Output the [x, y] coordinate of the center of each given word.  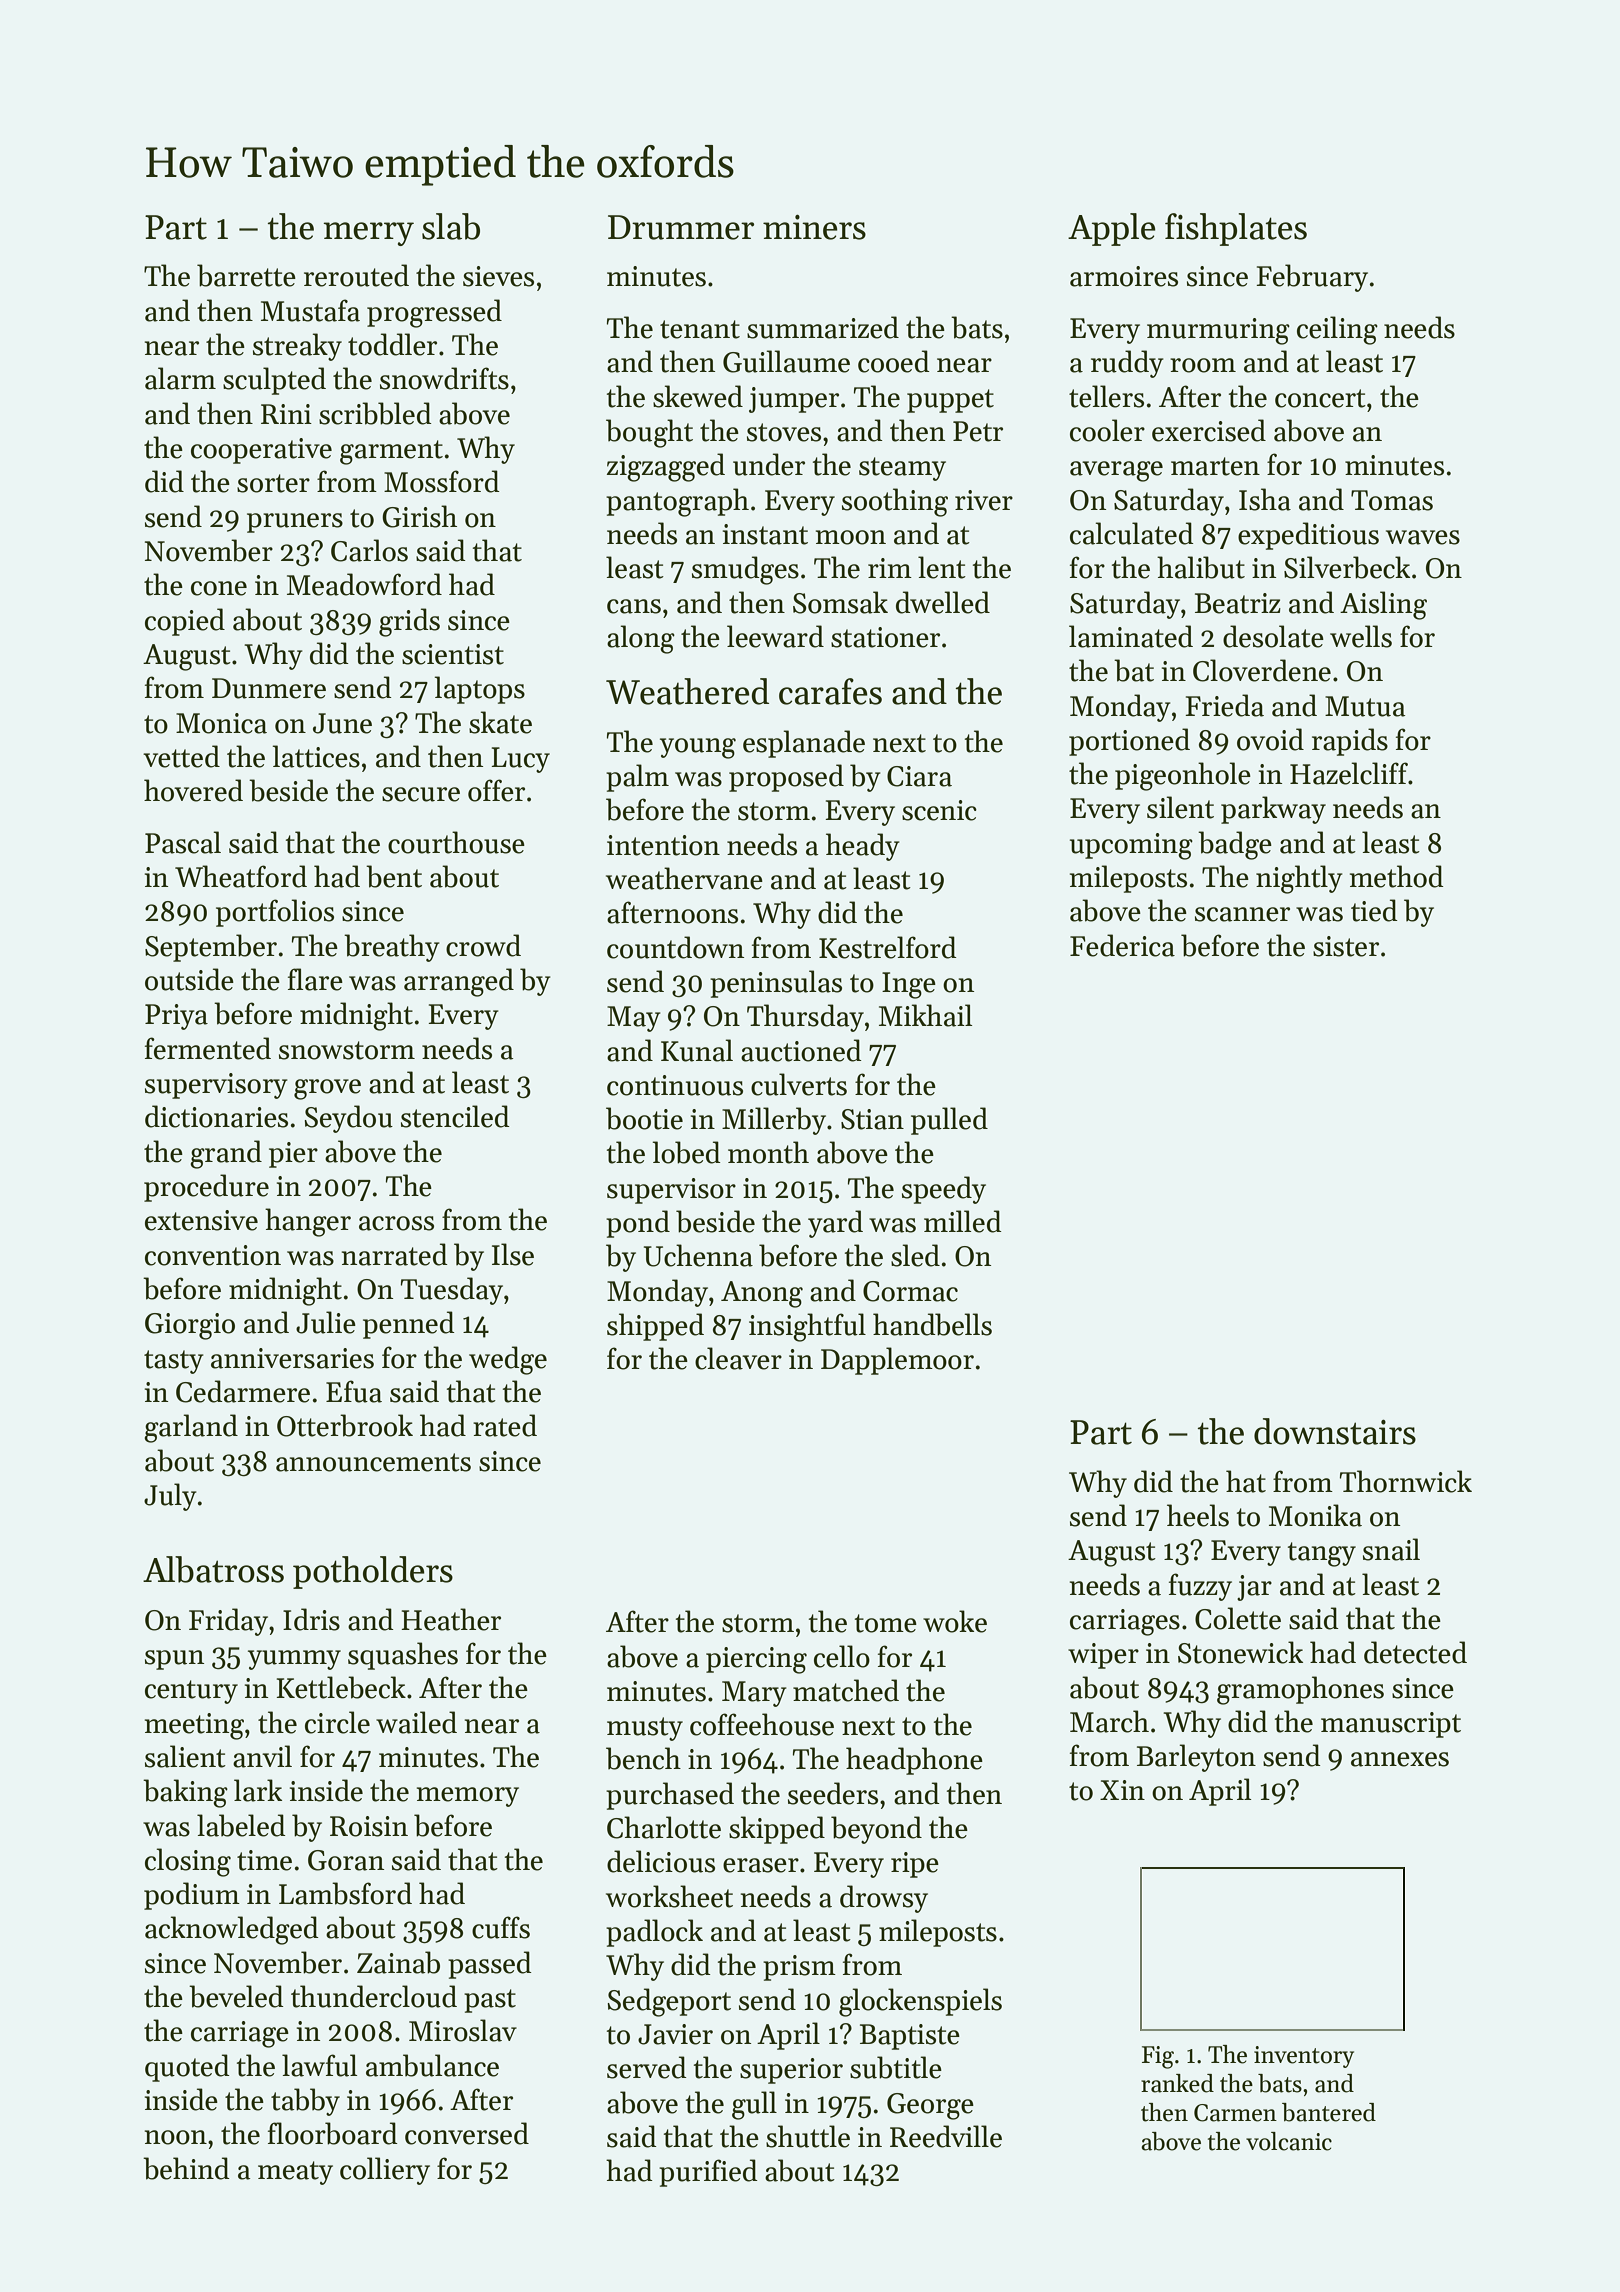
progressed [434, 313]
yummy [294, 1660]
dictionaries [216, 1116]
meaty [295, 2173]
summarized [823, 327]
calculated [1132, 533]
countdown [675, 947]
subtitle [896, 2067]
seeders [833, 1793]
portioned [1129, 742]
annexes [1400, 1759]
